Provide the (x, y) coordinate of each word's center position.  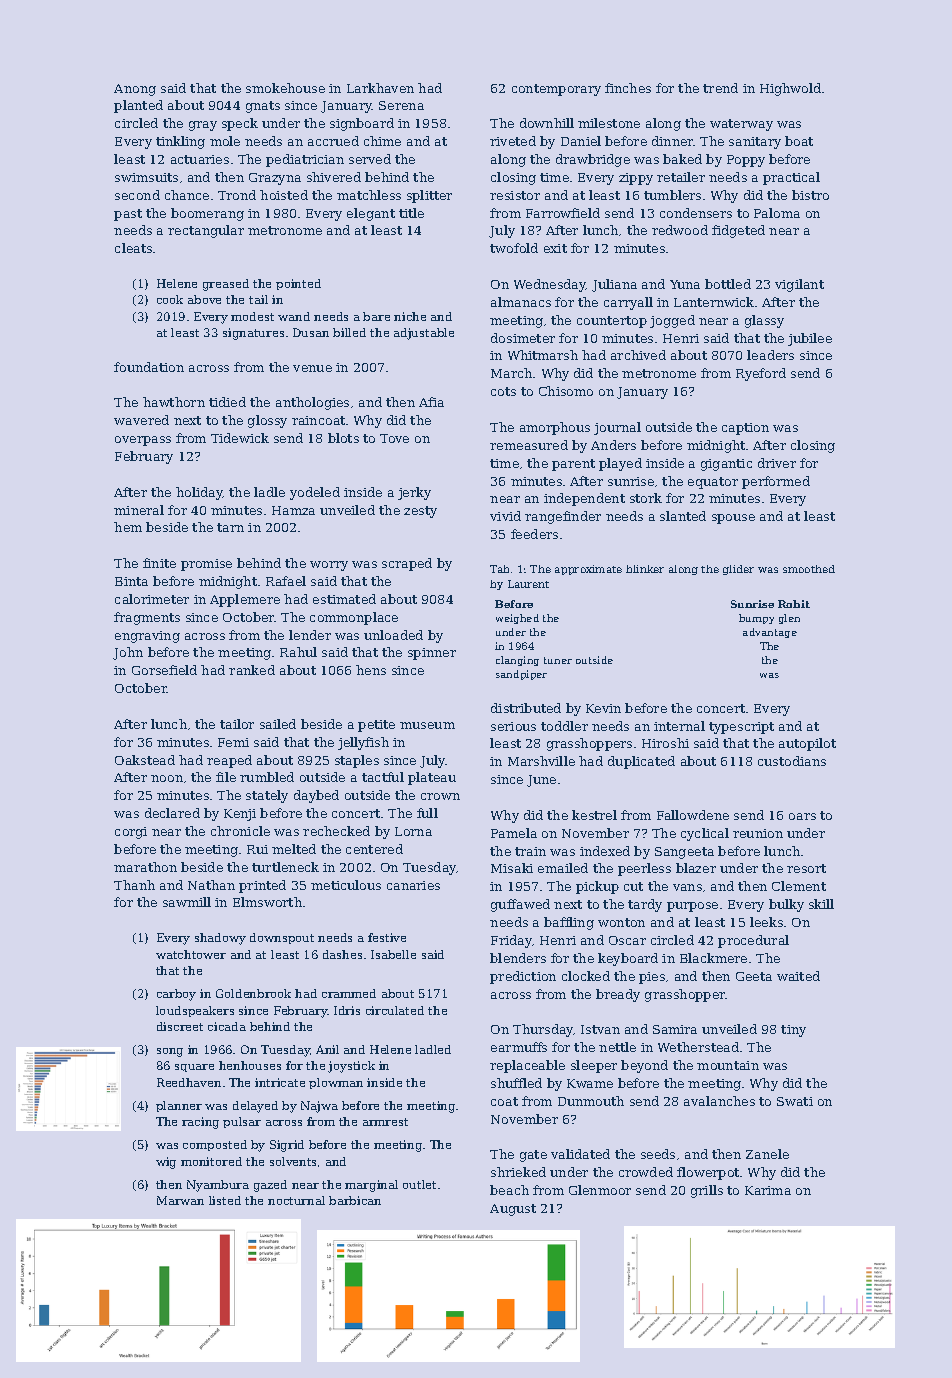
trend (720, 88)
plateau (432, 778)
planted (138, 106)
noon (167, 778)
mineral (139, 510)
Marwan (180, 1200)
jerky (414, 493)
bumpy (756, 619)
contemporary (556, 90)
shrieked (518, 1172)
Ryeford (761, 374)
